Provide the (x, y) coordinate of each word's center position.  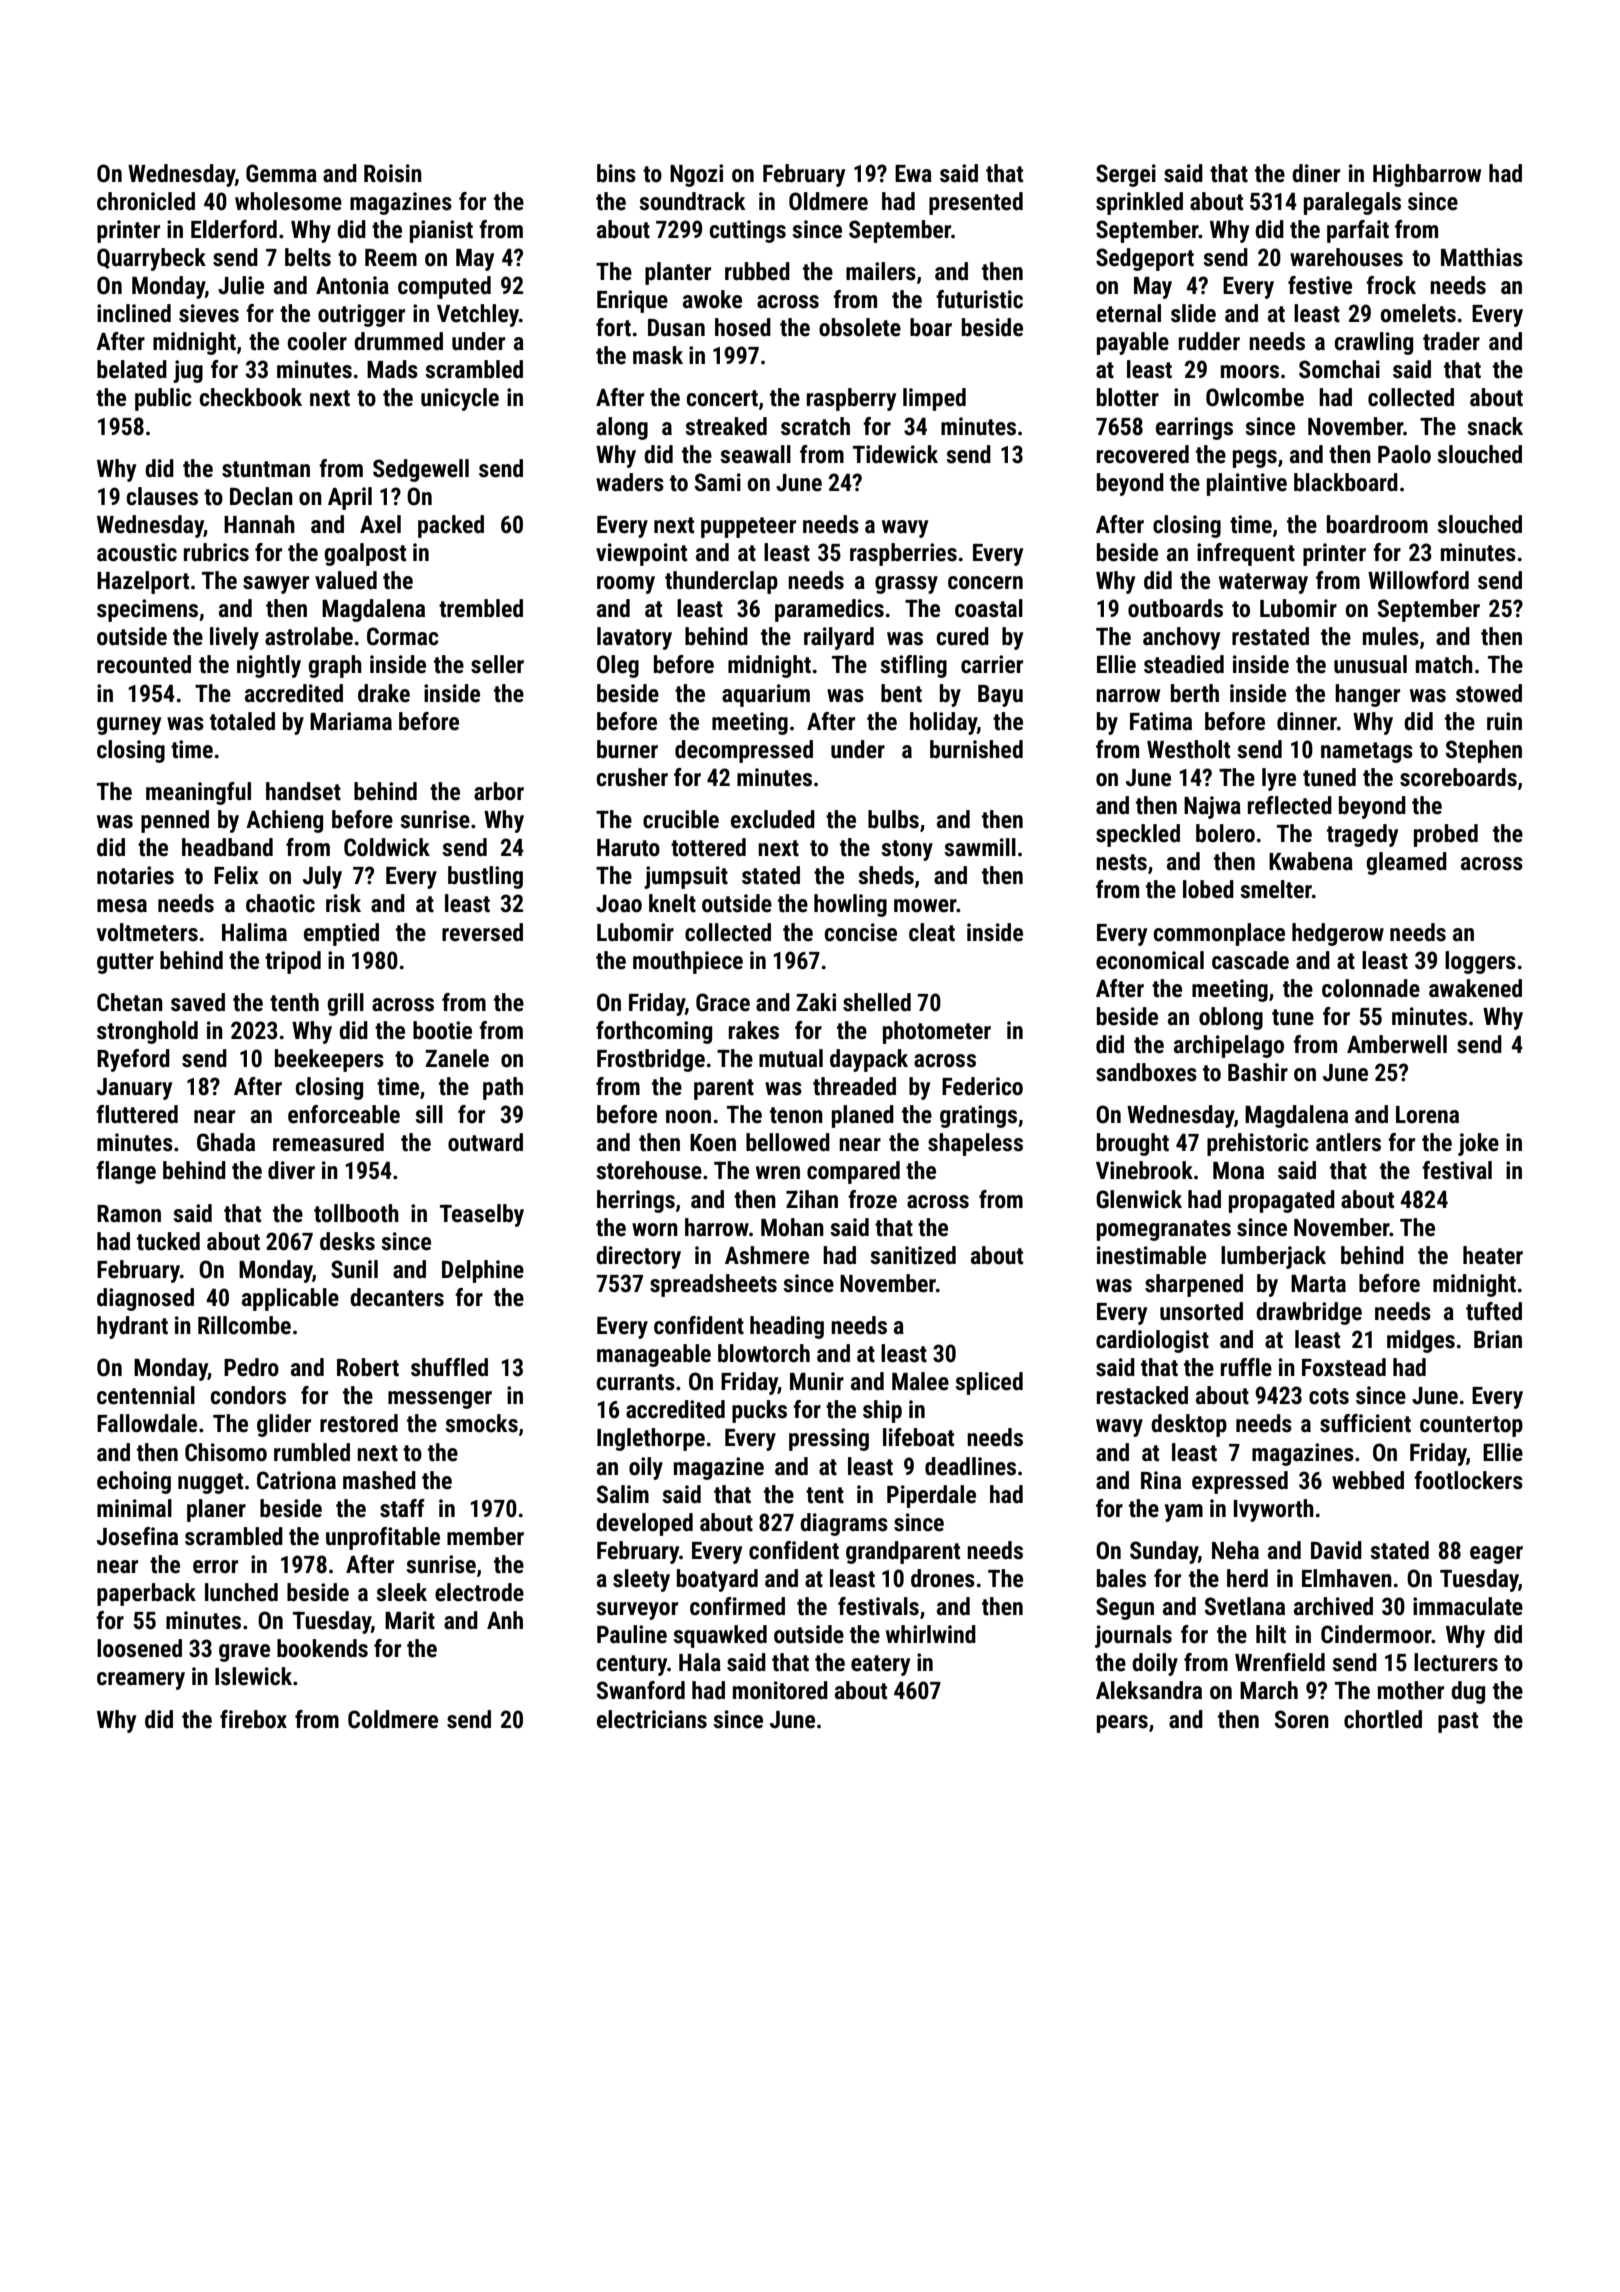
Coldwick (387, 847)
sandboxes (1146, 1072)
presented (976, 203)
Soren (1302, 1719)
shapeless (975, 1144)
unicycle (460, 399)
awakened (1475, 988)
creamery (141, 1681)
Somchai (1339, 369)
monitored (780, 1690)
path (503, 1088)
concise (860, 932)
